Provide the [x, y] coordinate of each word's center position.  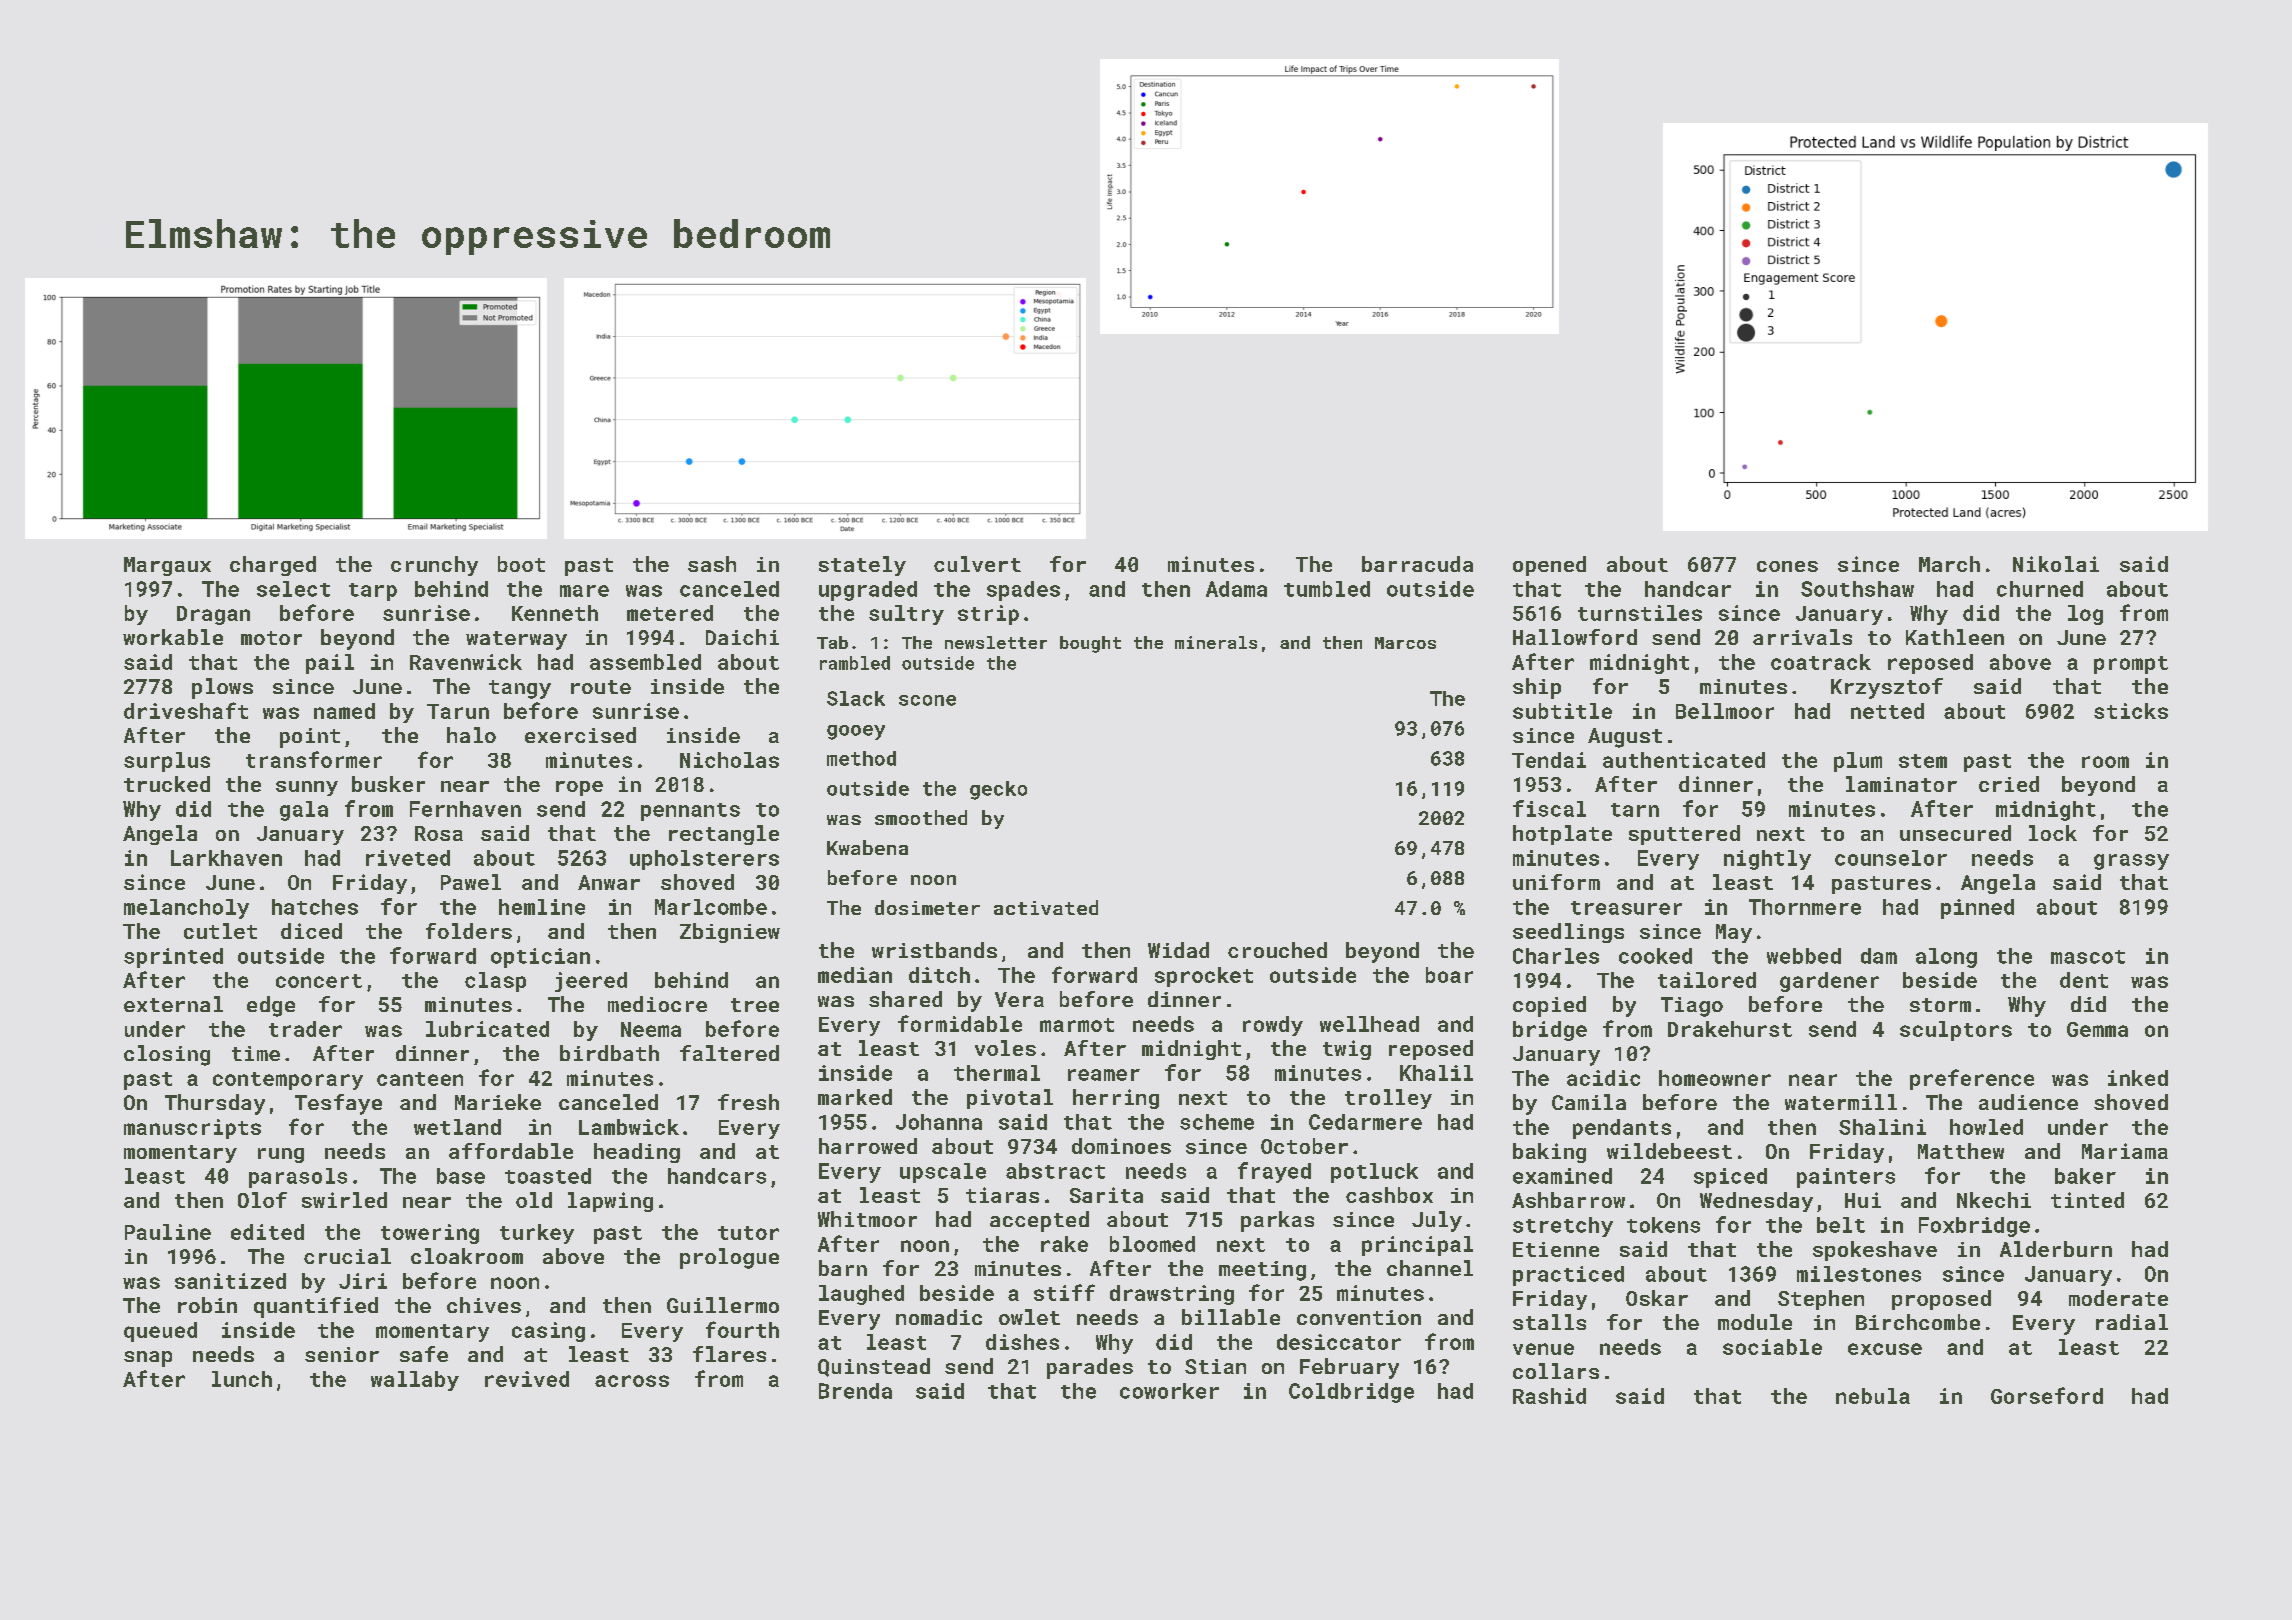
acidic [1603, 1078]
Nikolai [2056, 564]
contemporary [288, 1081]
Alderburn [2056, 1249]
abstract [1055, 1171]
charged [273, 566]
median [855, 975]
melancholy [186, 909]
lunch [242, 1379]
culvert [977, 564]
